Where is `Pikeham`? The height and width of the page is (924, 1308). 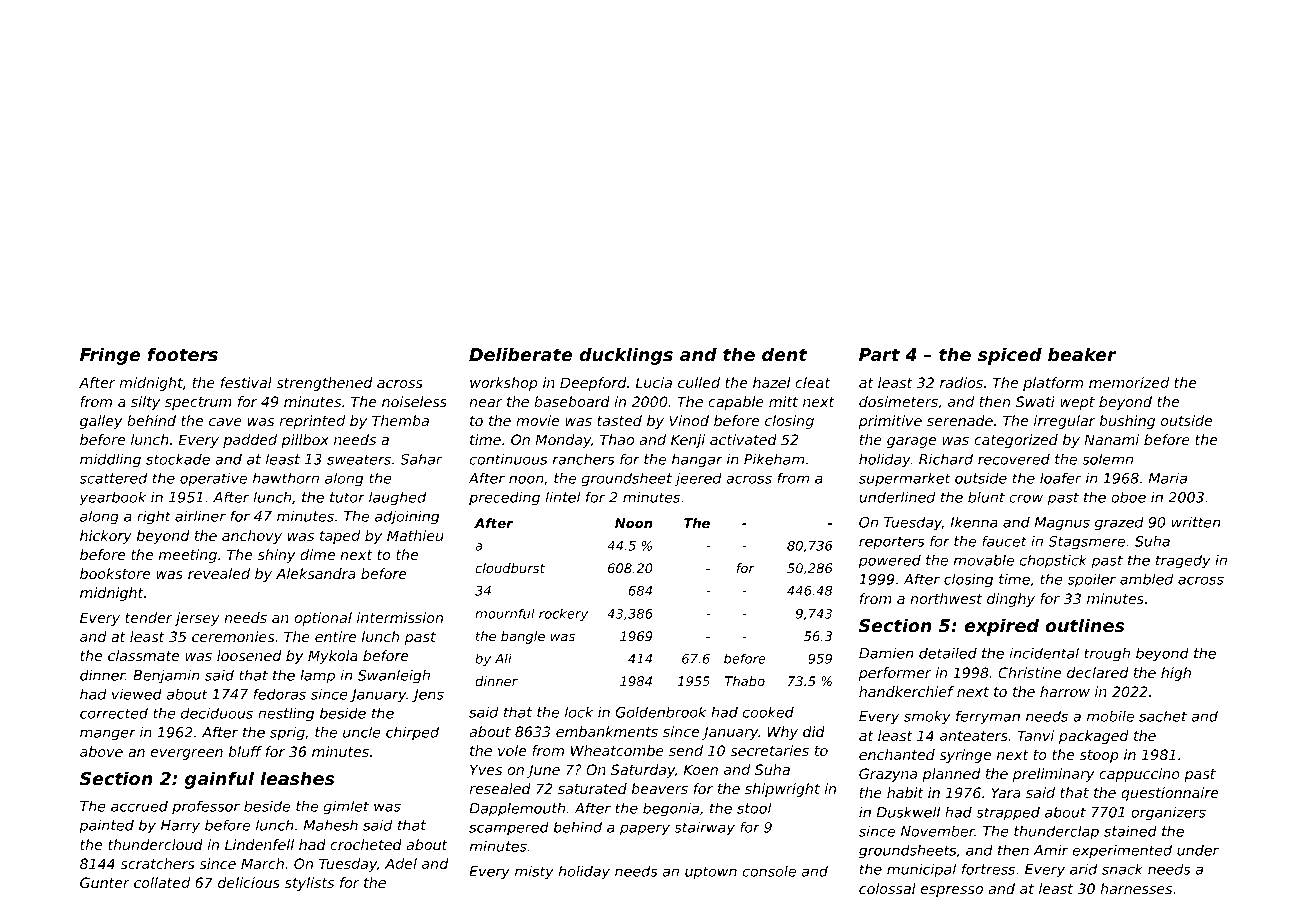
Pikeham is located at coordinates (774, 459).
